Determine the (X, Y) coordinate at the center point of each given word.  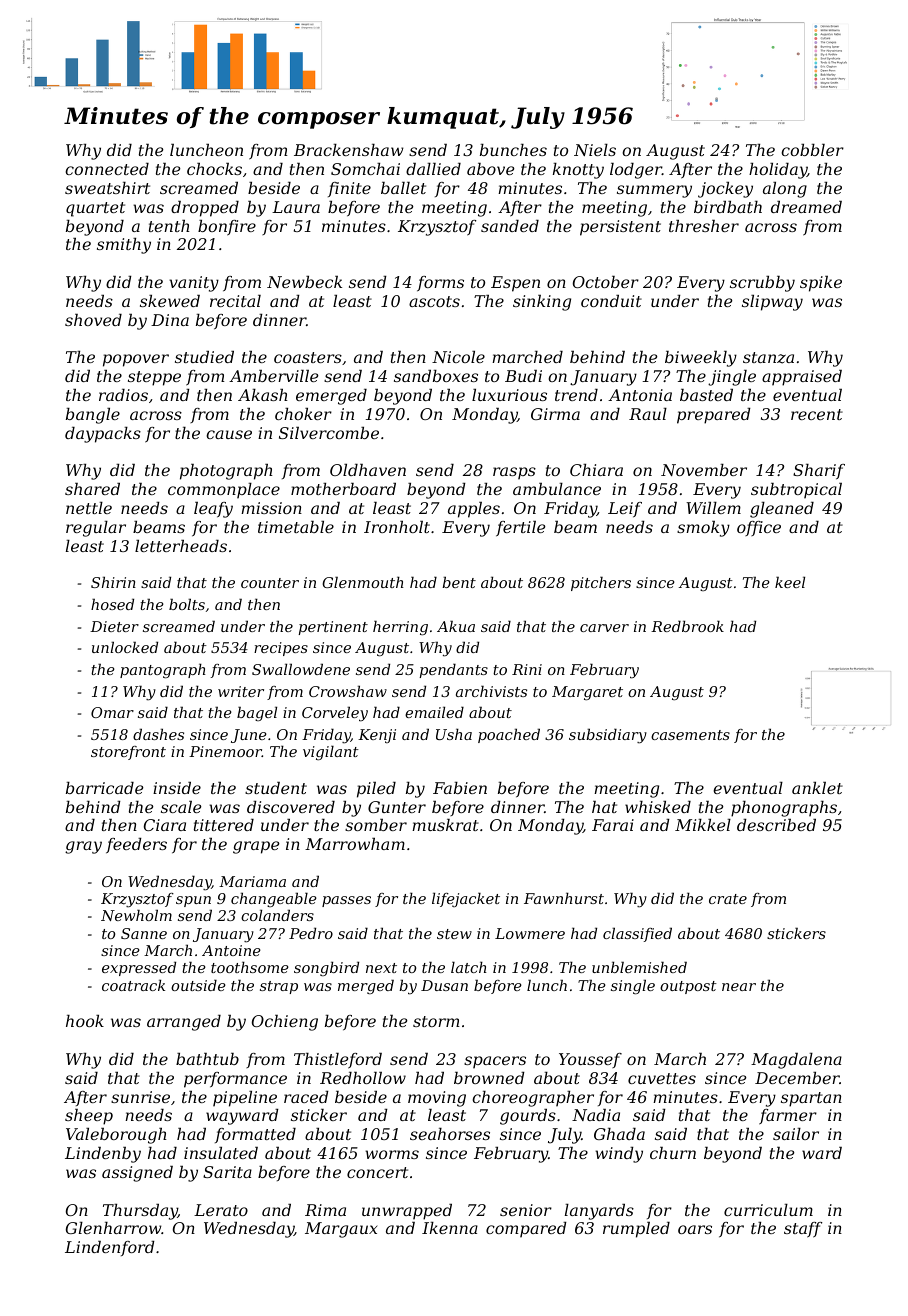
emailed (434, 712)
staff (803, 1230)
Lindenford (110, 1248)
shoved (93, 320)
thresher (704, 226)
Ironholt (397, 527)
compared (526, 1230)
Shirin (113, 582)
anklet (817, 788)
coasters (308, 357)
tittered (224, 825)
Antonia (640, 395)
